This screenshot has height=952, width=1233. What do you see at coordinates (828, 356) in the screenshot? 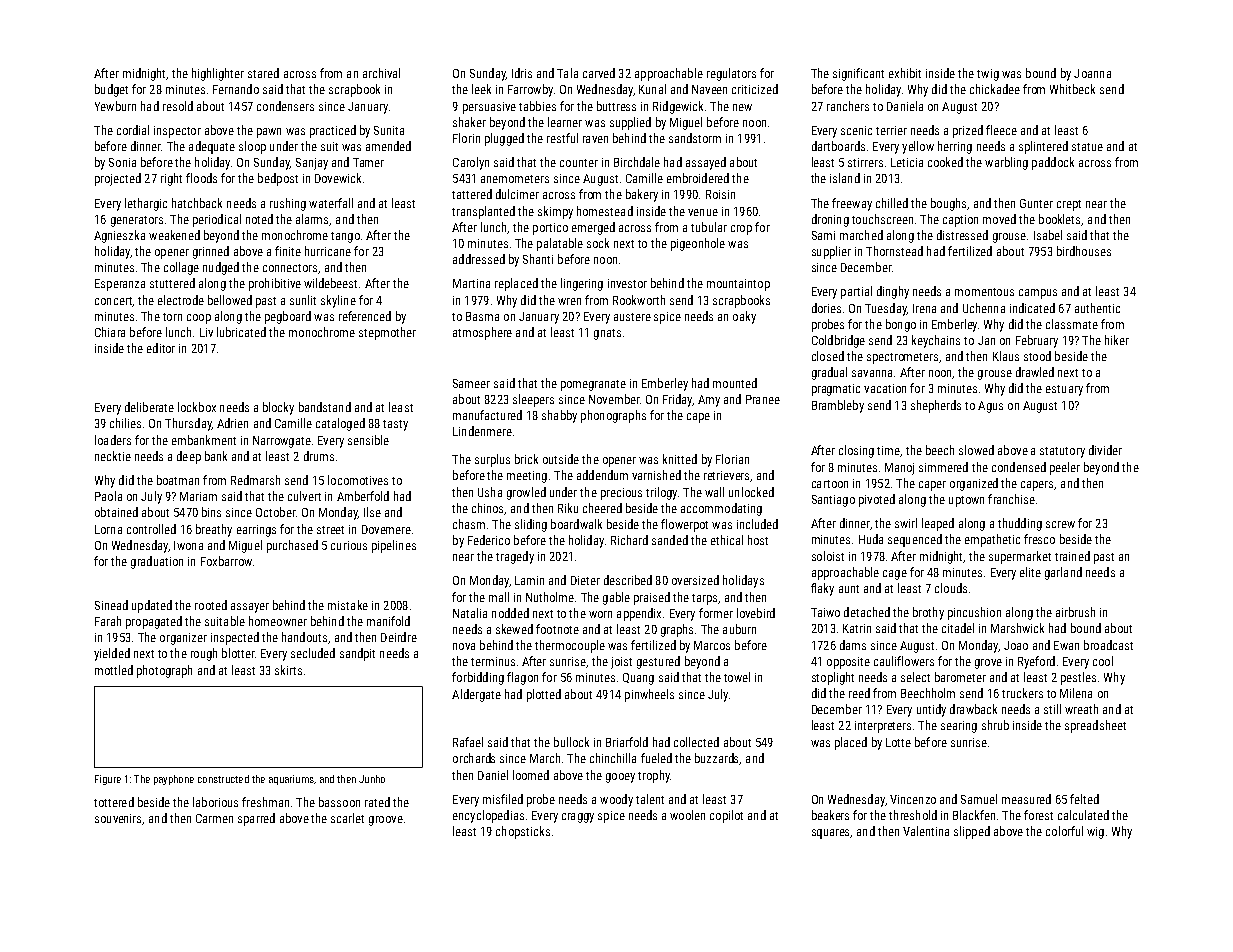
I see `closed` at bounding box center [828, 356].
